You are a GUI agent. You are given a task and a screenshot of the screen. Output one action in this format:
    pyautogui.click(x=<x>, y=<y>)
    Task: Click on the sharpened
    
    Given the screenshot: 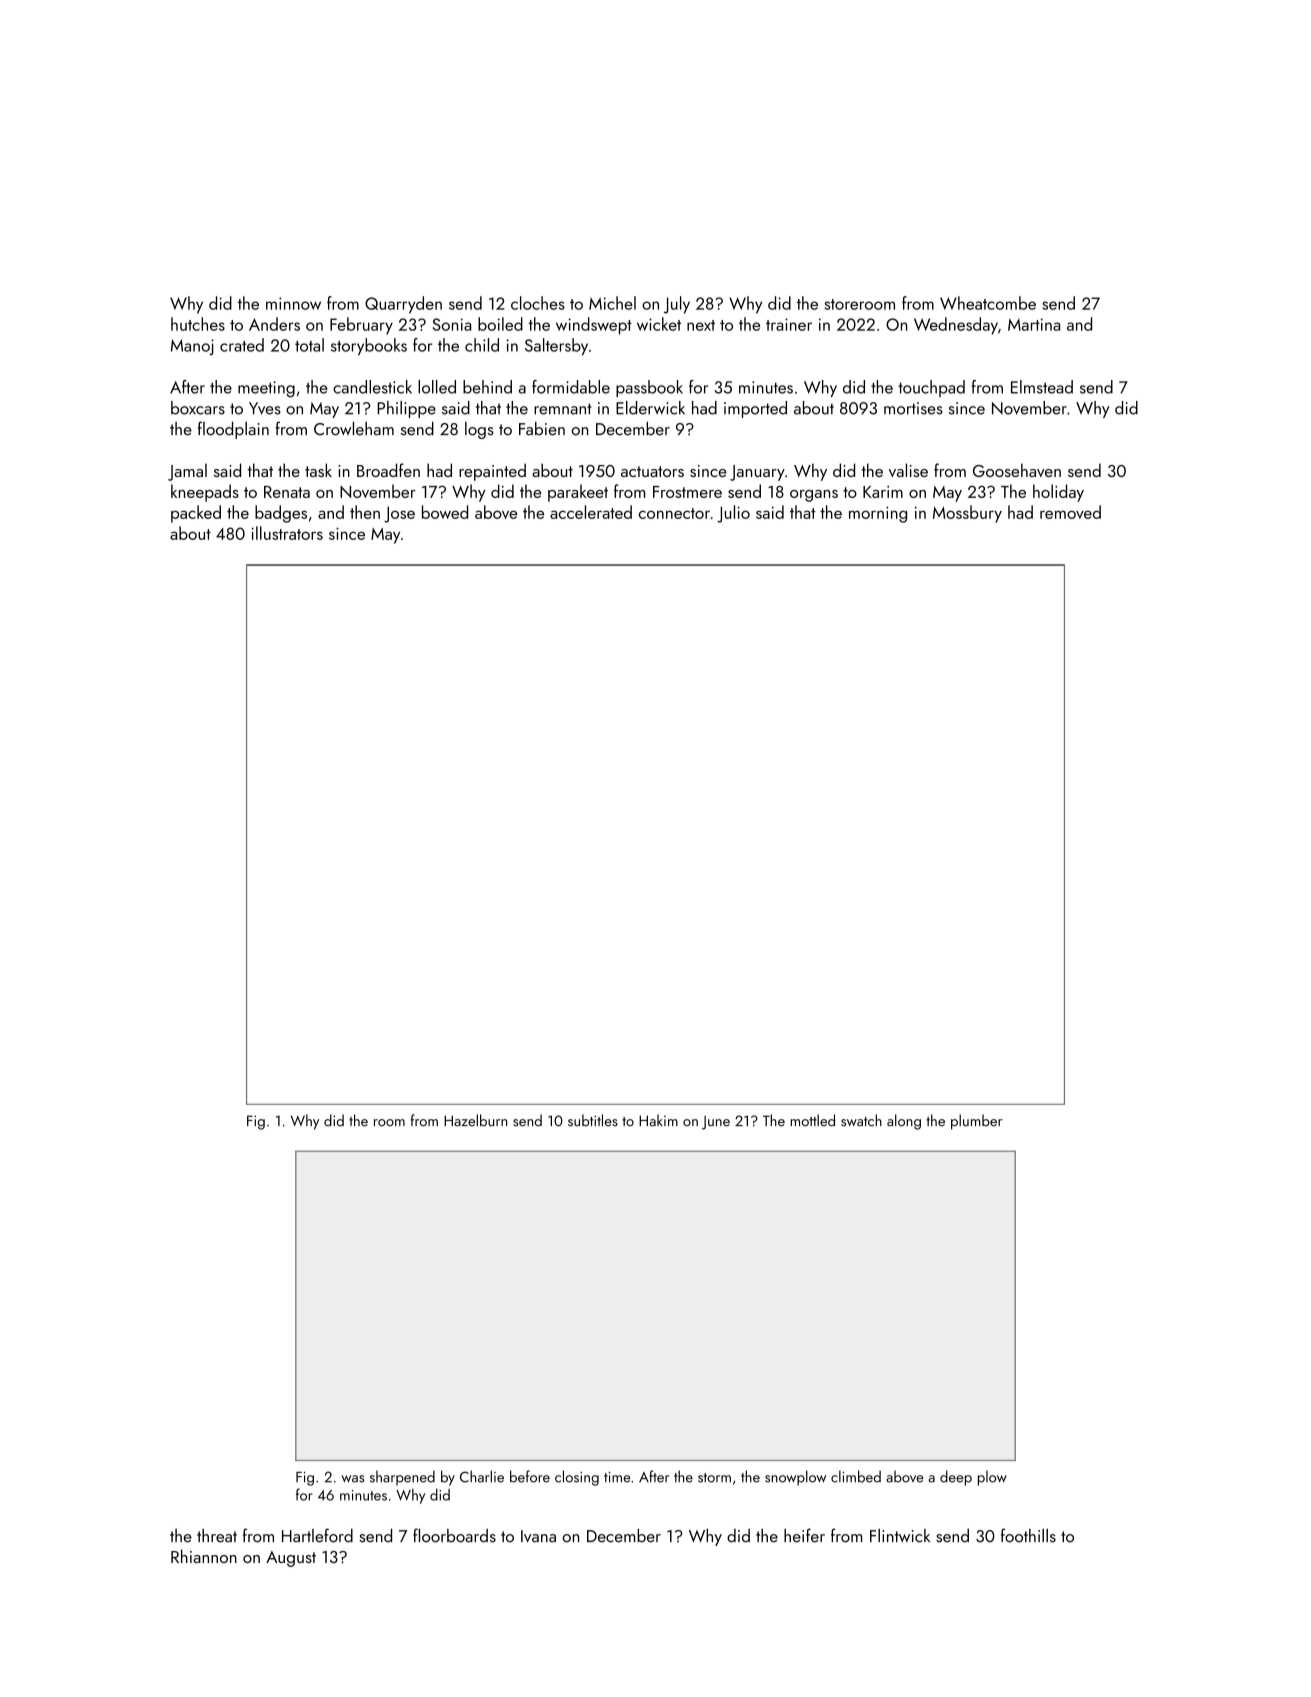 What is the action you would take?
    pyautogui.click(x=402, y=1478)
